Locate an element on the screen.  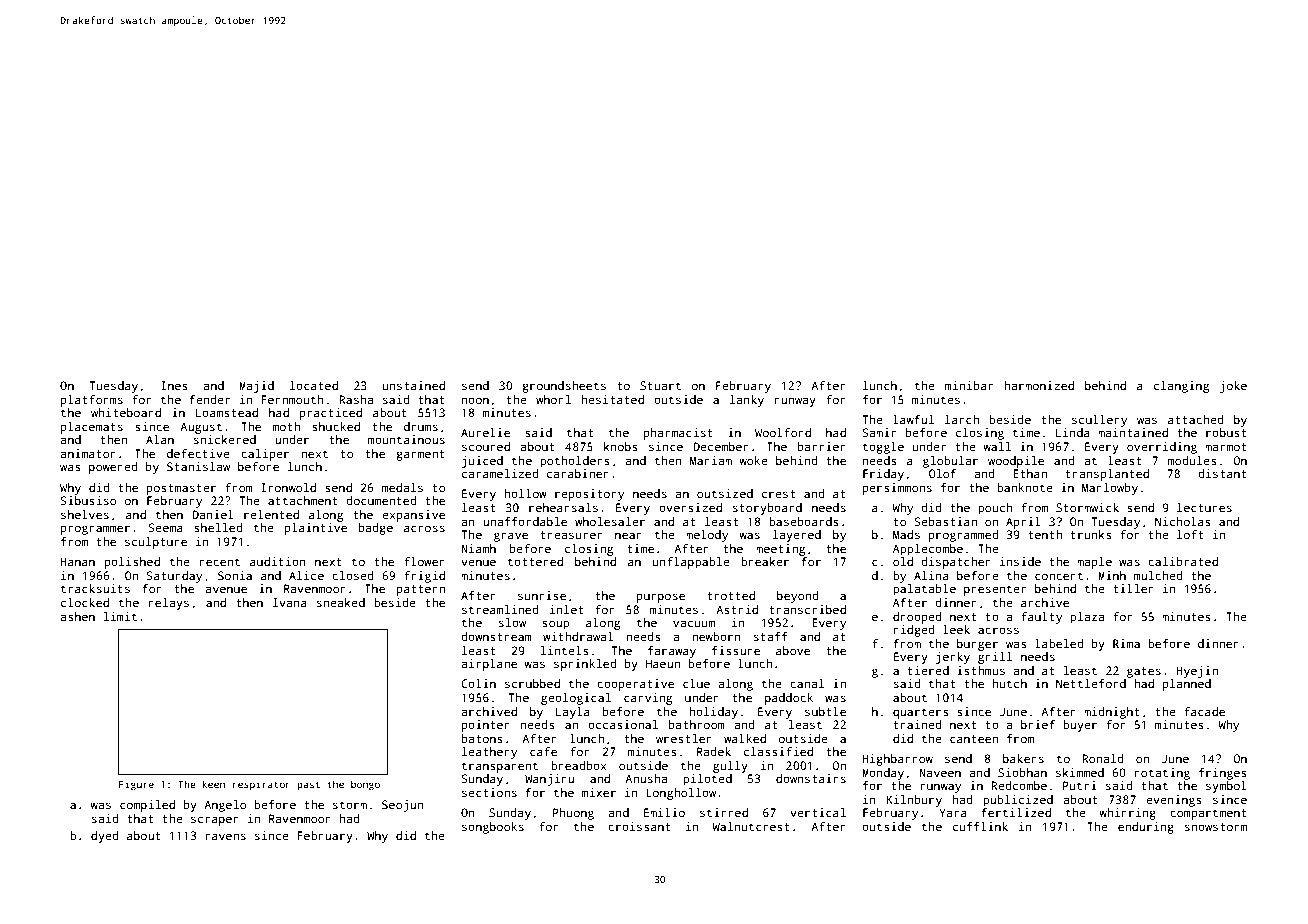
croissant is located at coordinates (639, 826).
